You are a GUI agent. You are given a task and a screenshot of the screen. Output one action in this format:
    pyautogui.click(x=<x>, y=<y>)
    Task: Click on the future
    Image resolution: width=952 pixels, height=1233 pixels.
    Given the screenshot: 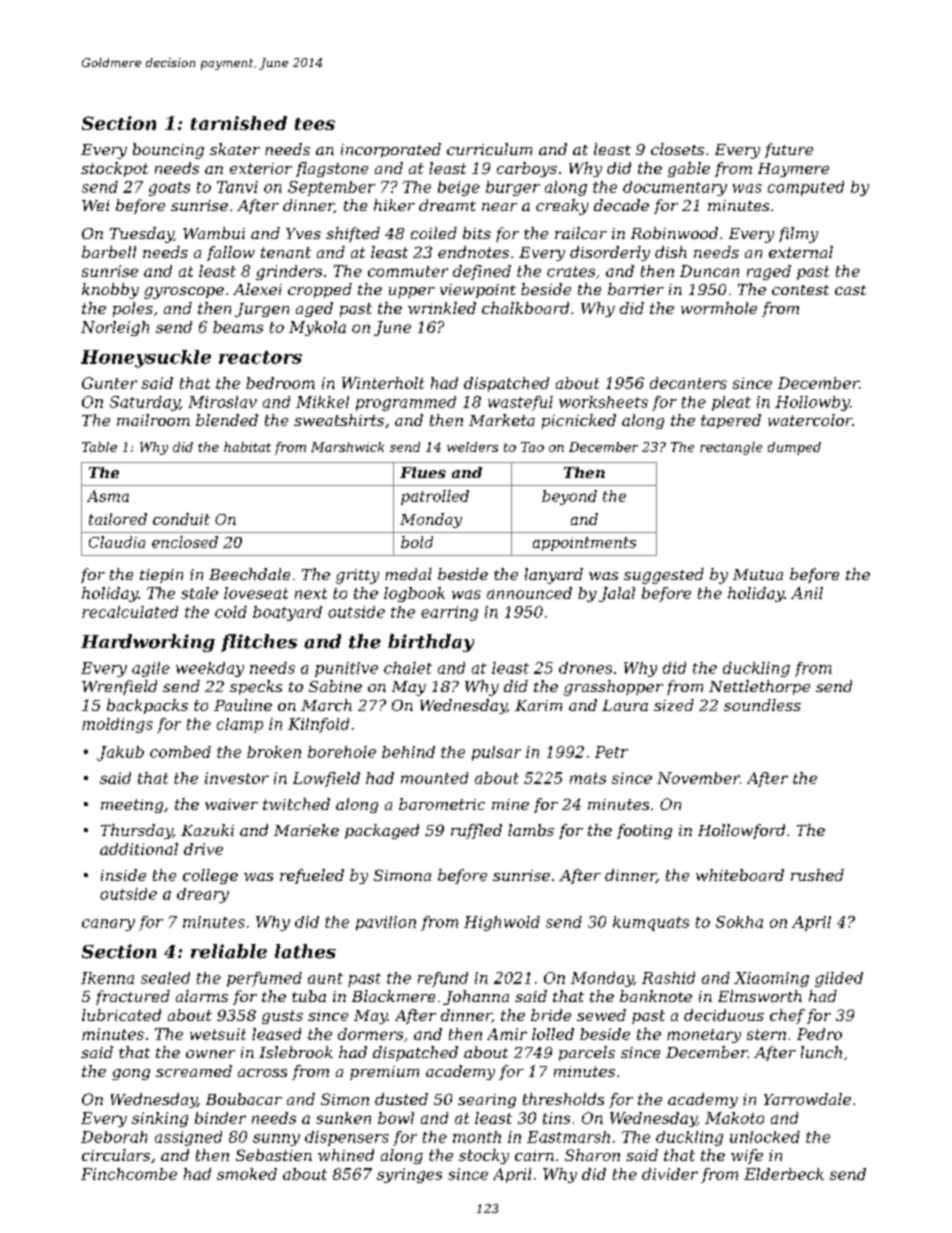 What is the action you would take?
    pyautogui.click(x=789, y=150)
